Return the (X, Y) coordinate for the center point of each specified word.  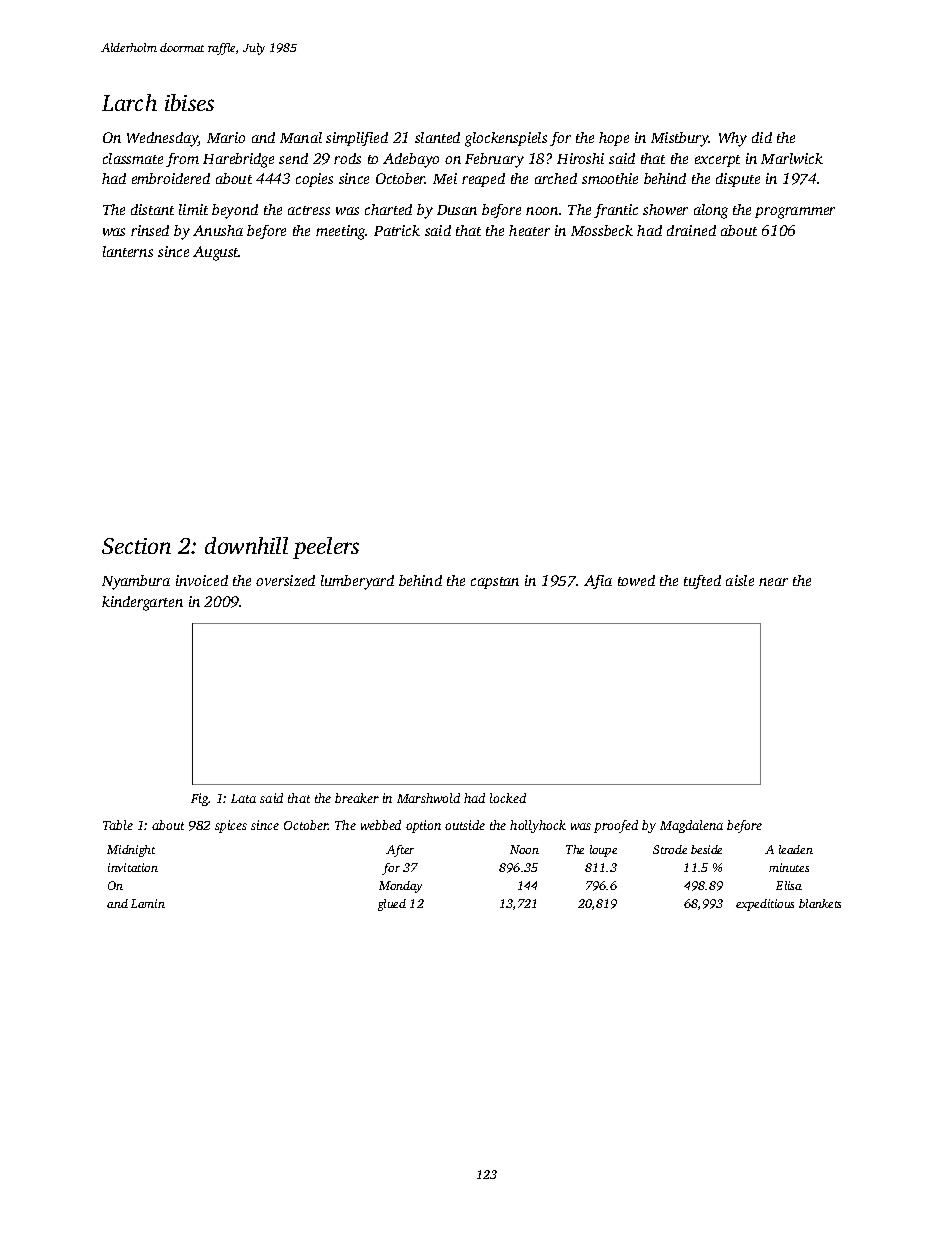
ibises (189, 102)
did (762, 137)
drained (691, 230)
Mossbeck (602, 230)
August (216, 253)
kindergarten (142, 603)
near (773, 582)
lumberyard (357, 582)
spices (231, 826)
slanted (437, 137)
